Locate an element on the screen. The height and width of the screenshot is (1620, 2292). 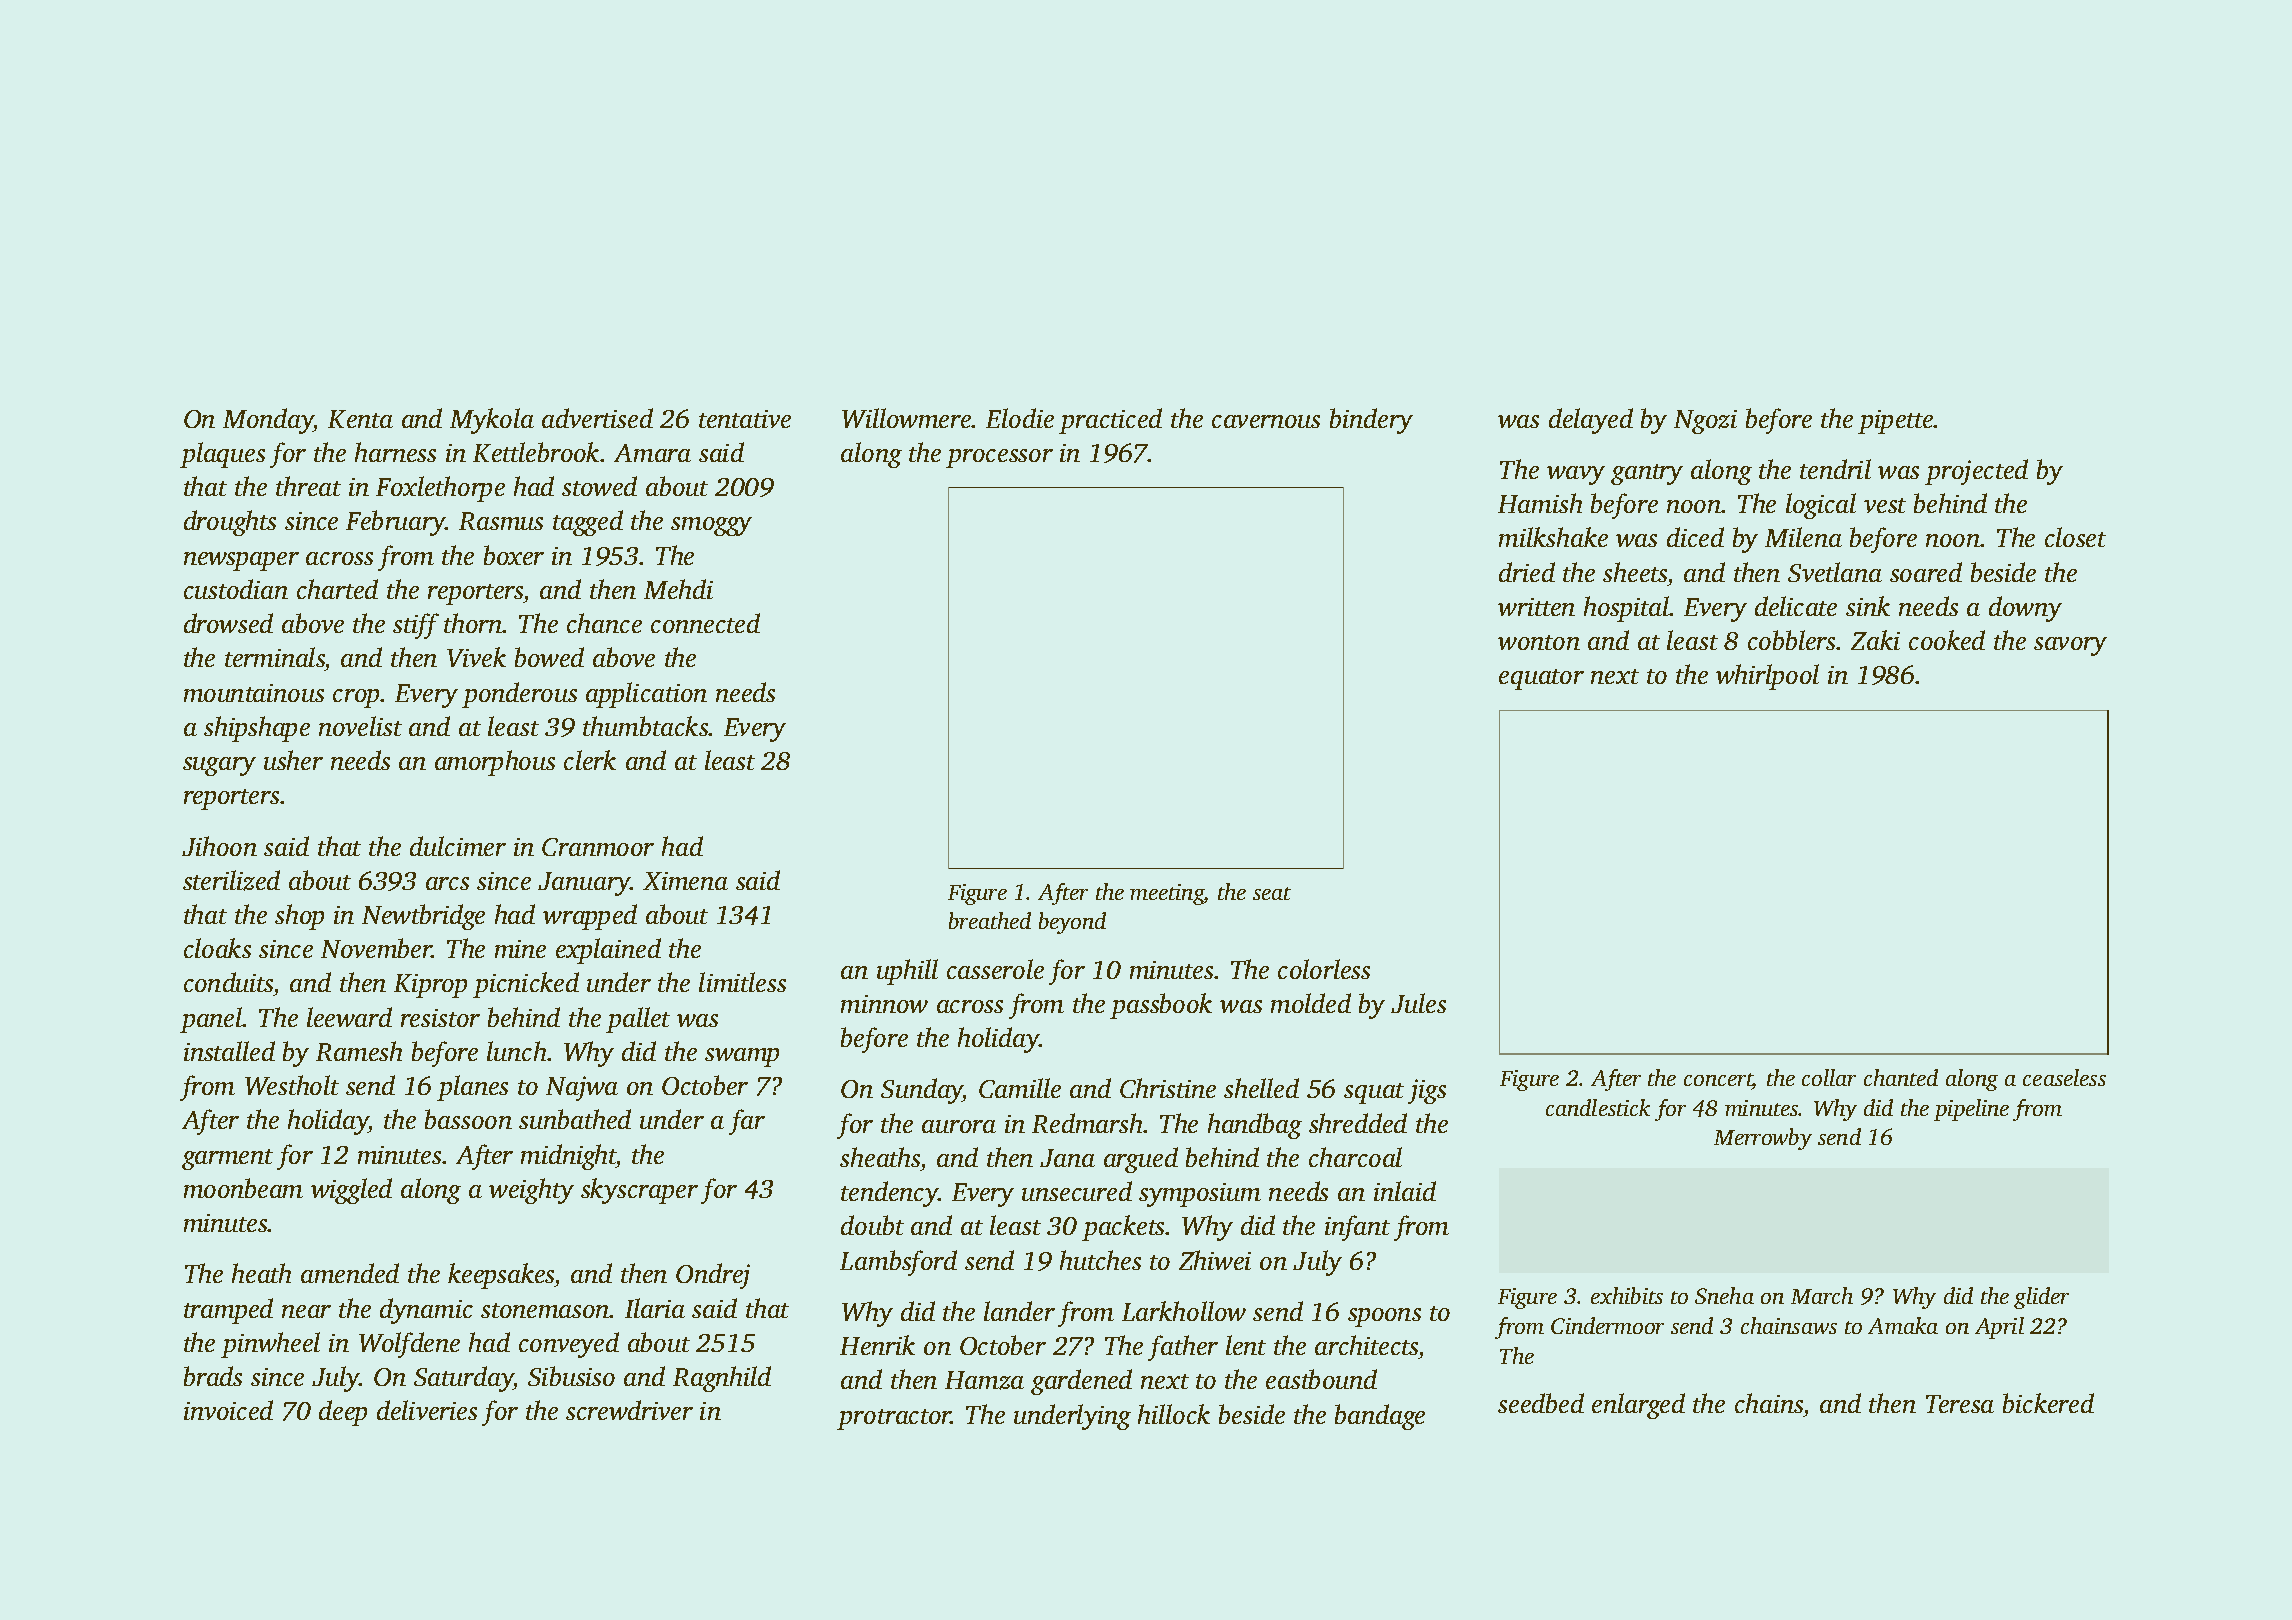
sugary is located at coordinates (219, 766).
